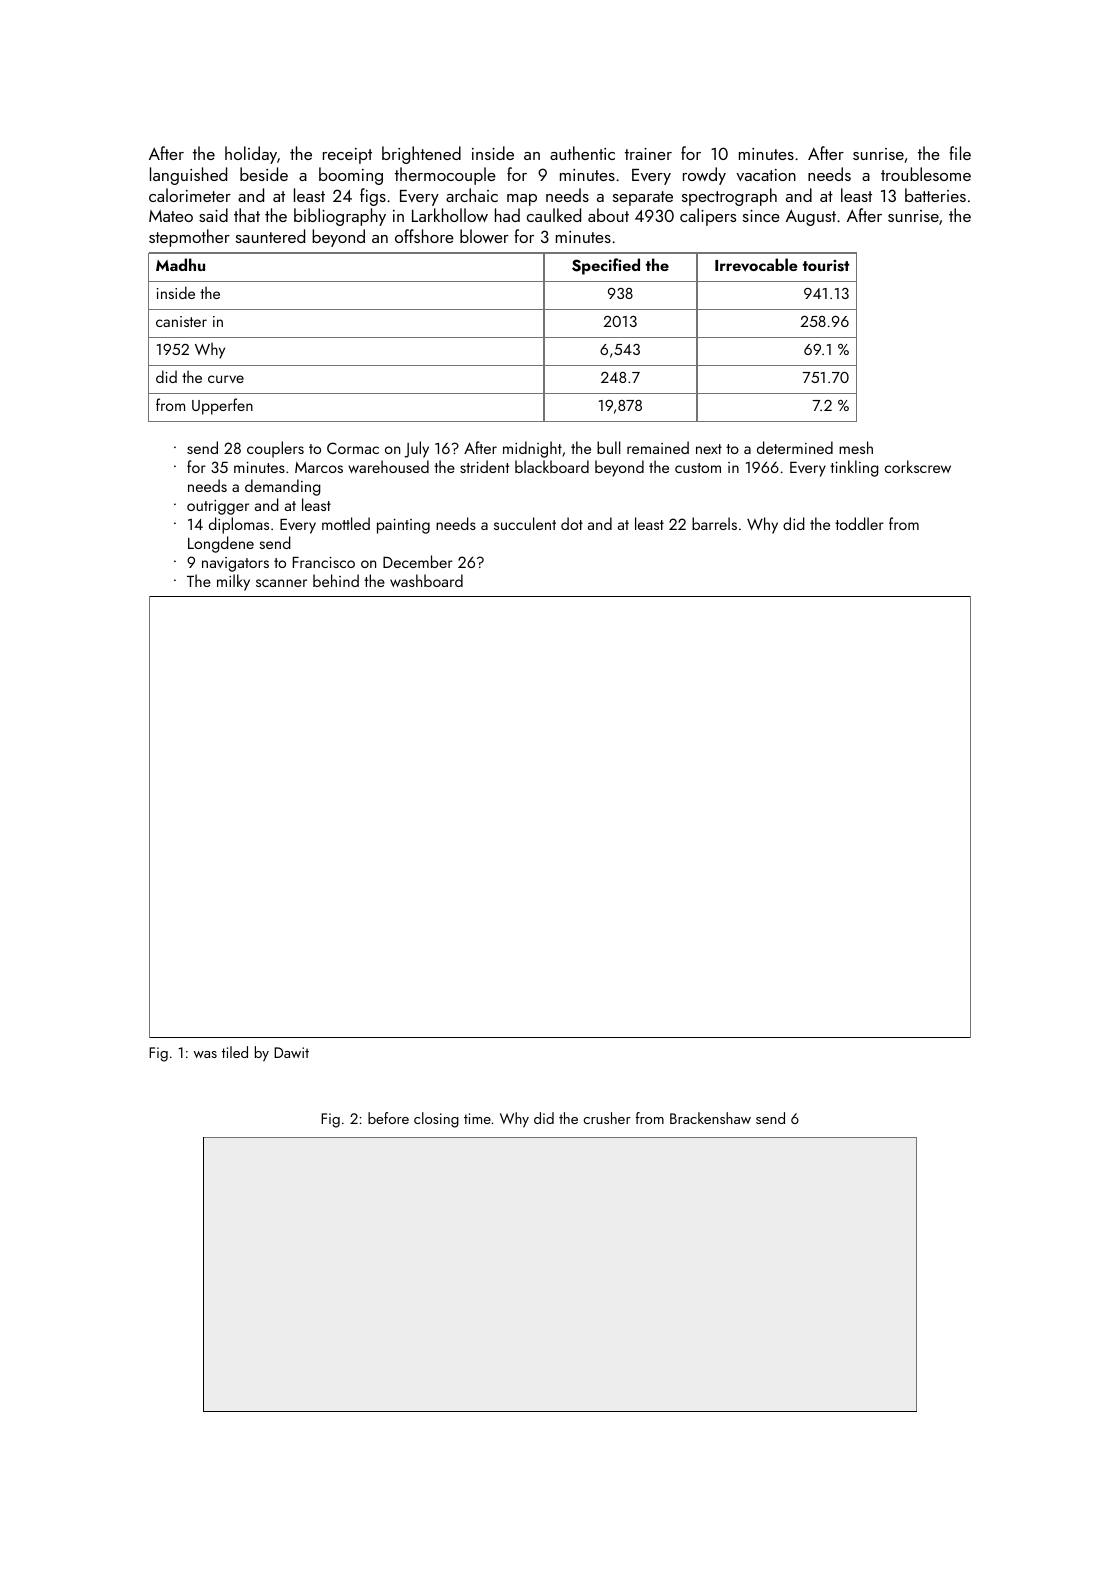  I want to click on toddler, so click(859, 523).
